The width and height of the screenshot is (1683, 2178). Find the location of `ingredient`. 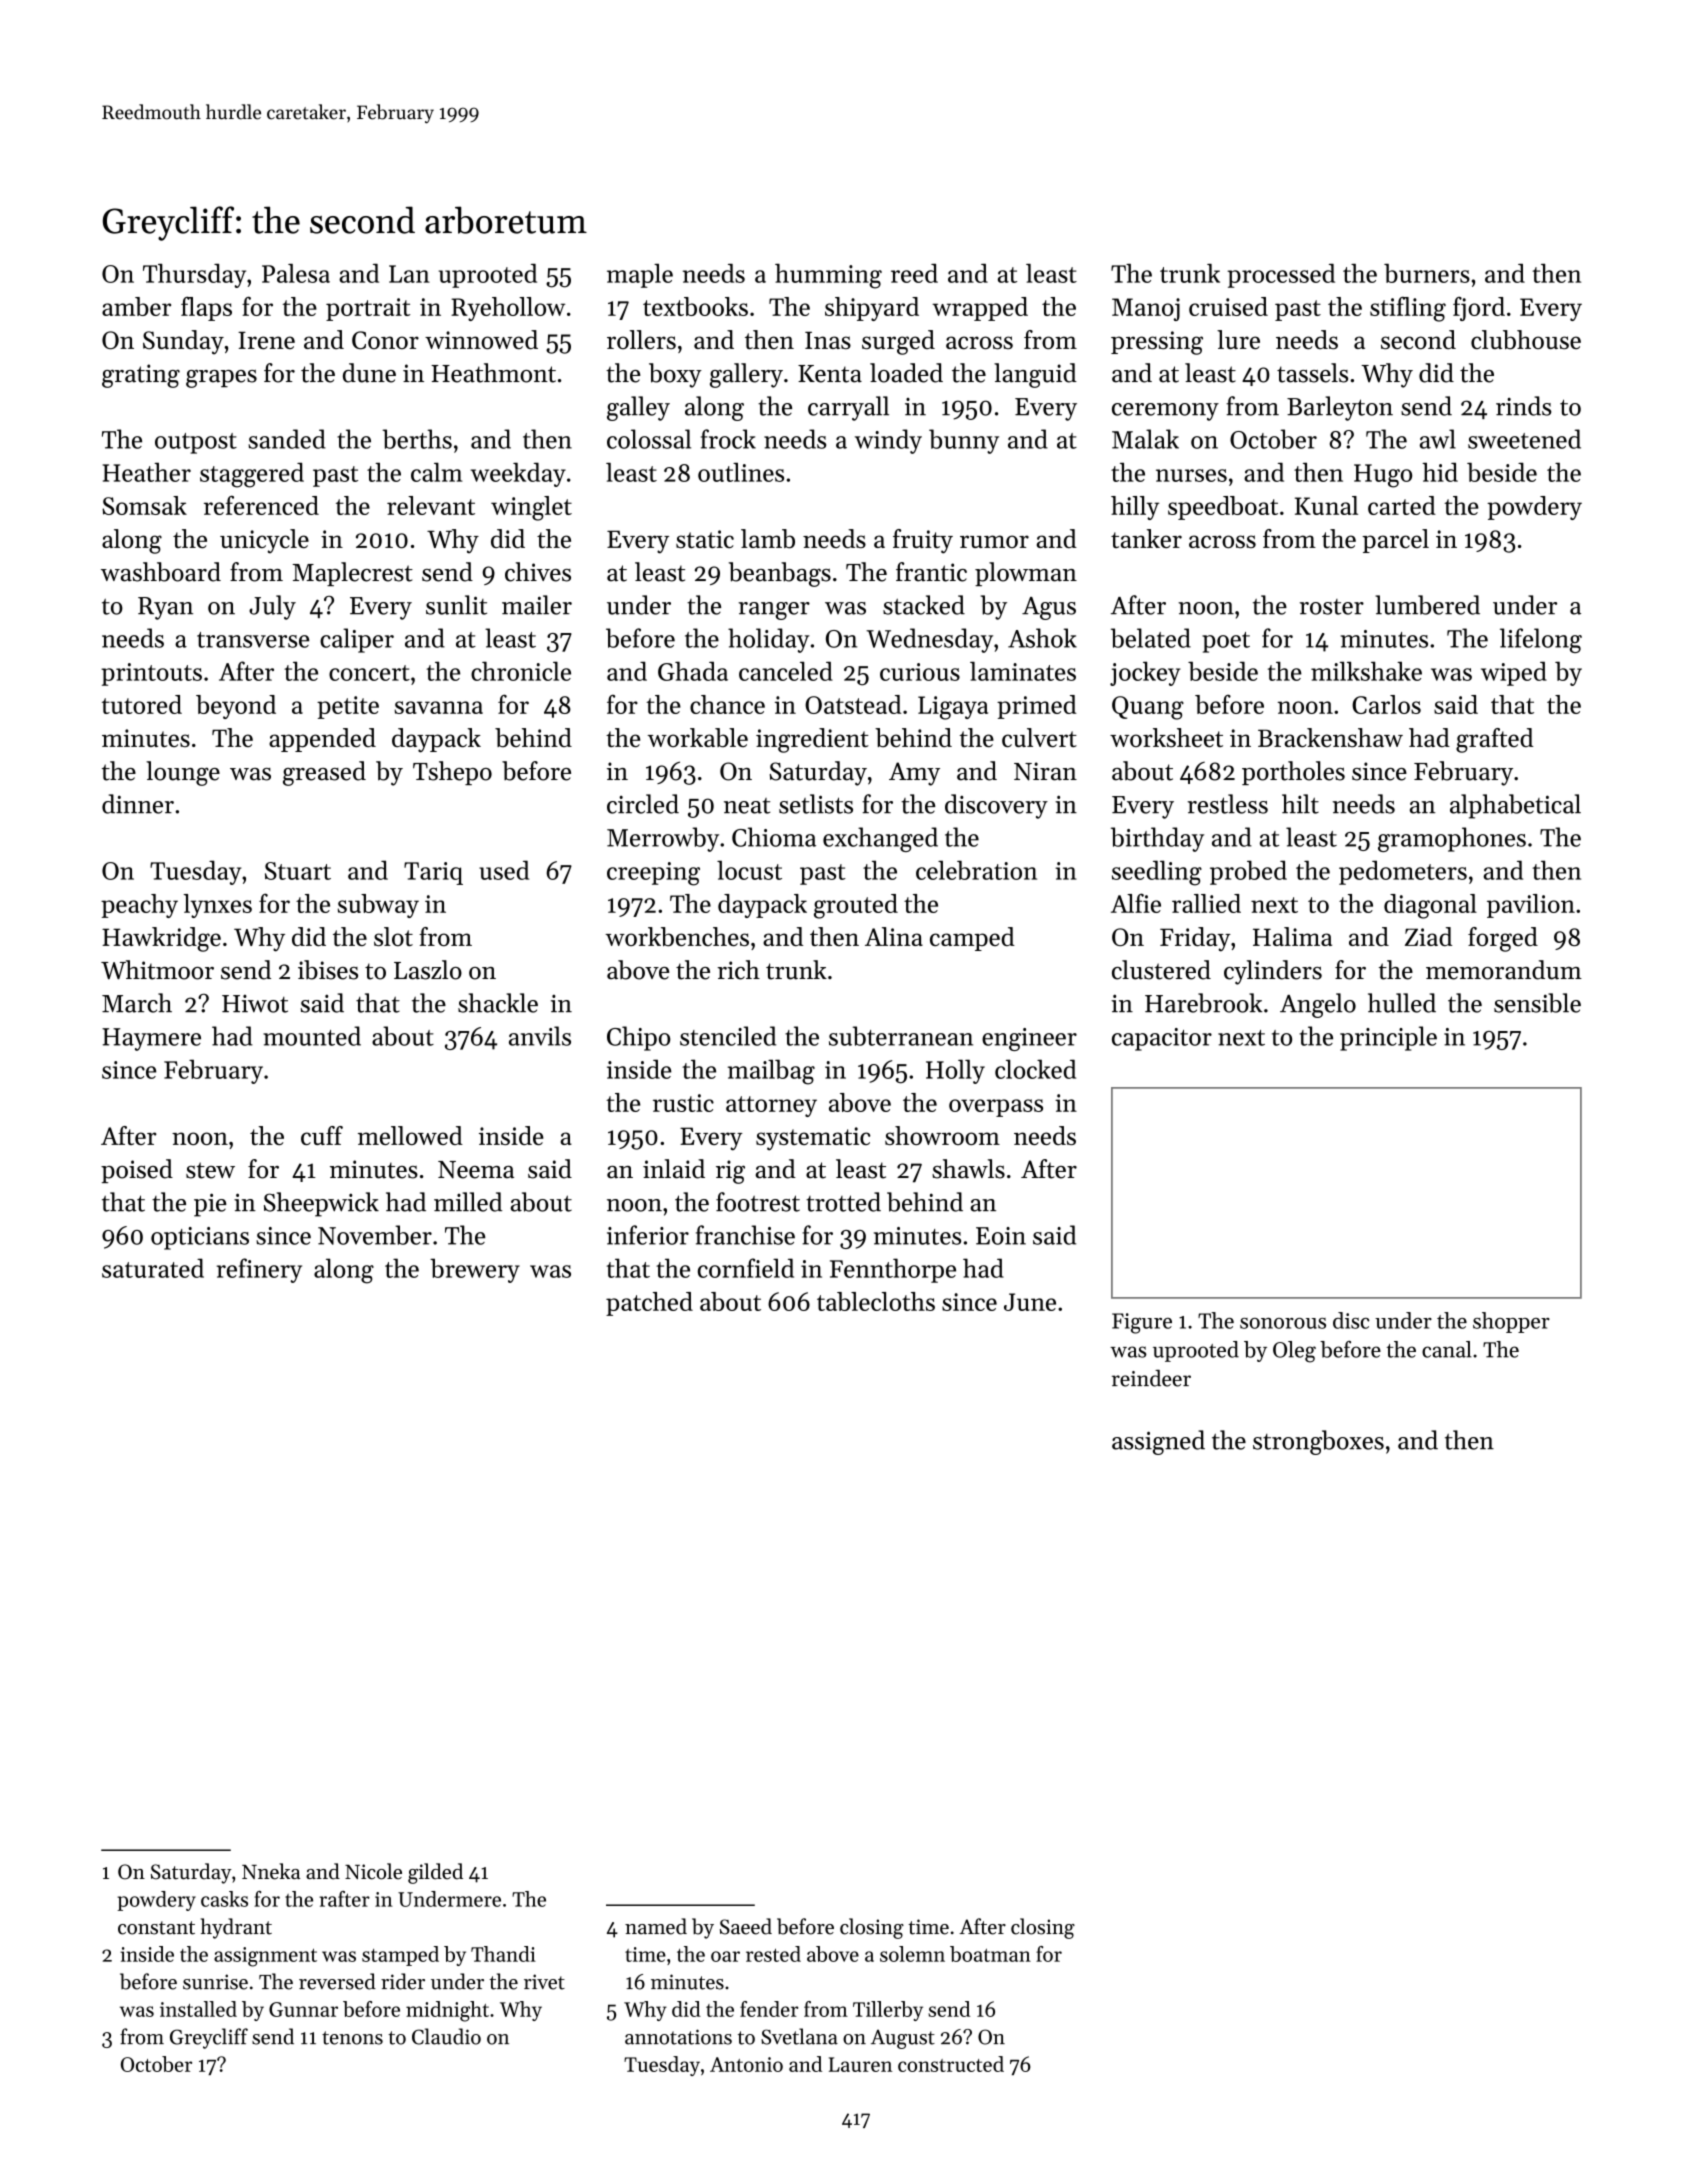

ingredient is located at coordinates (812, 740).
